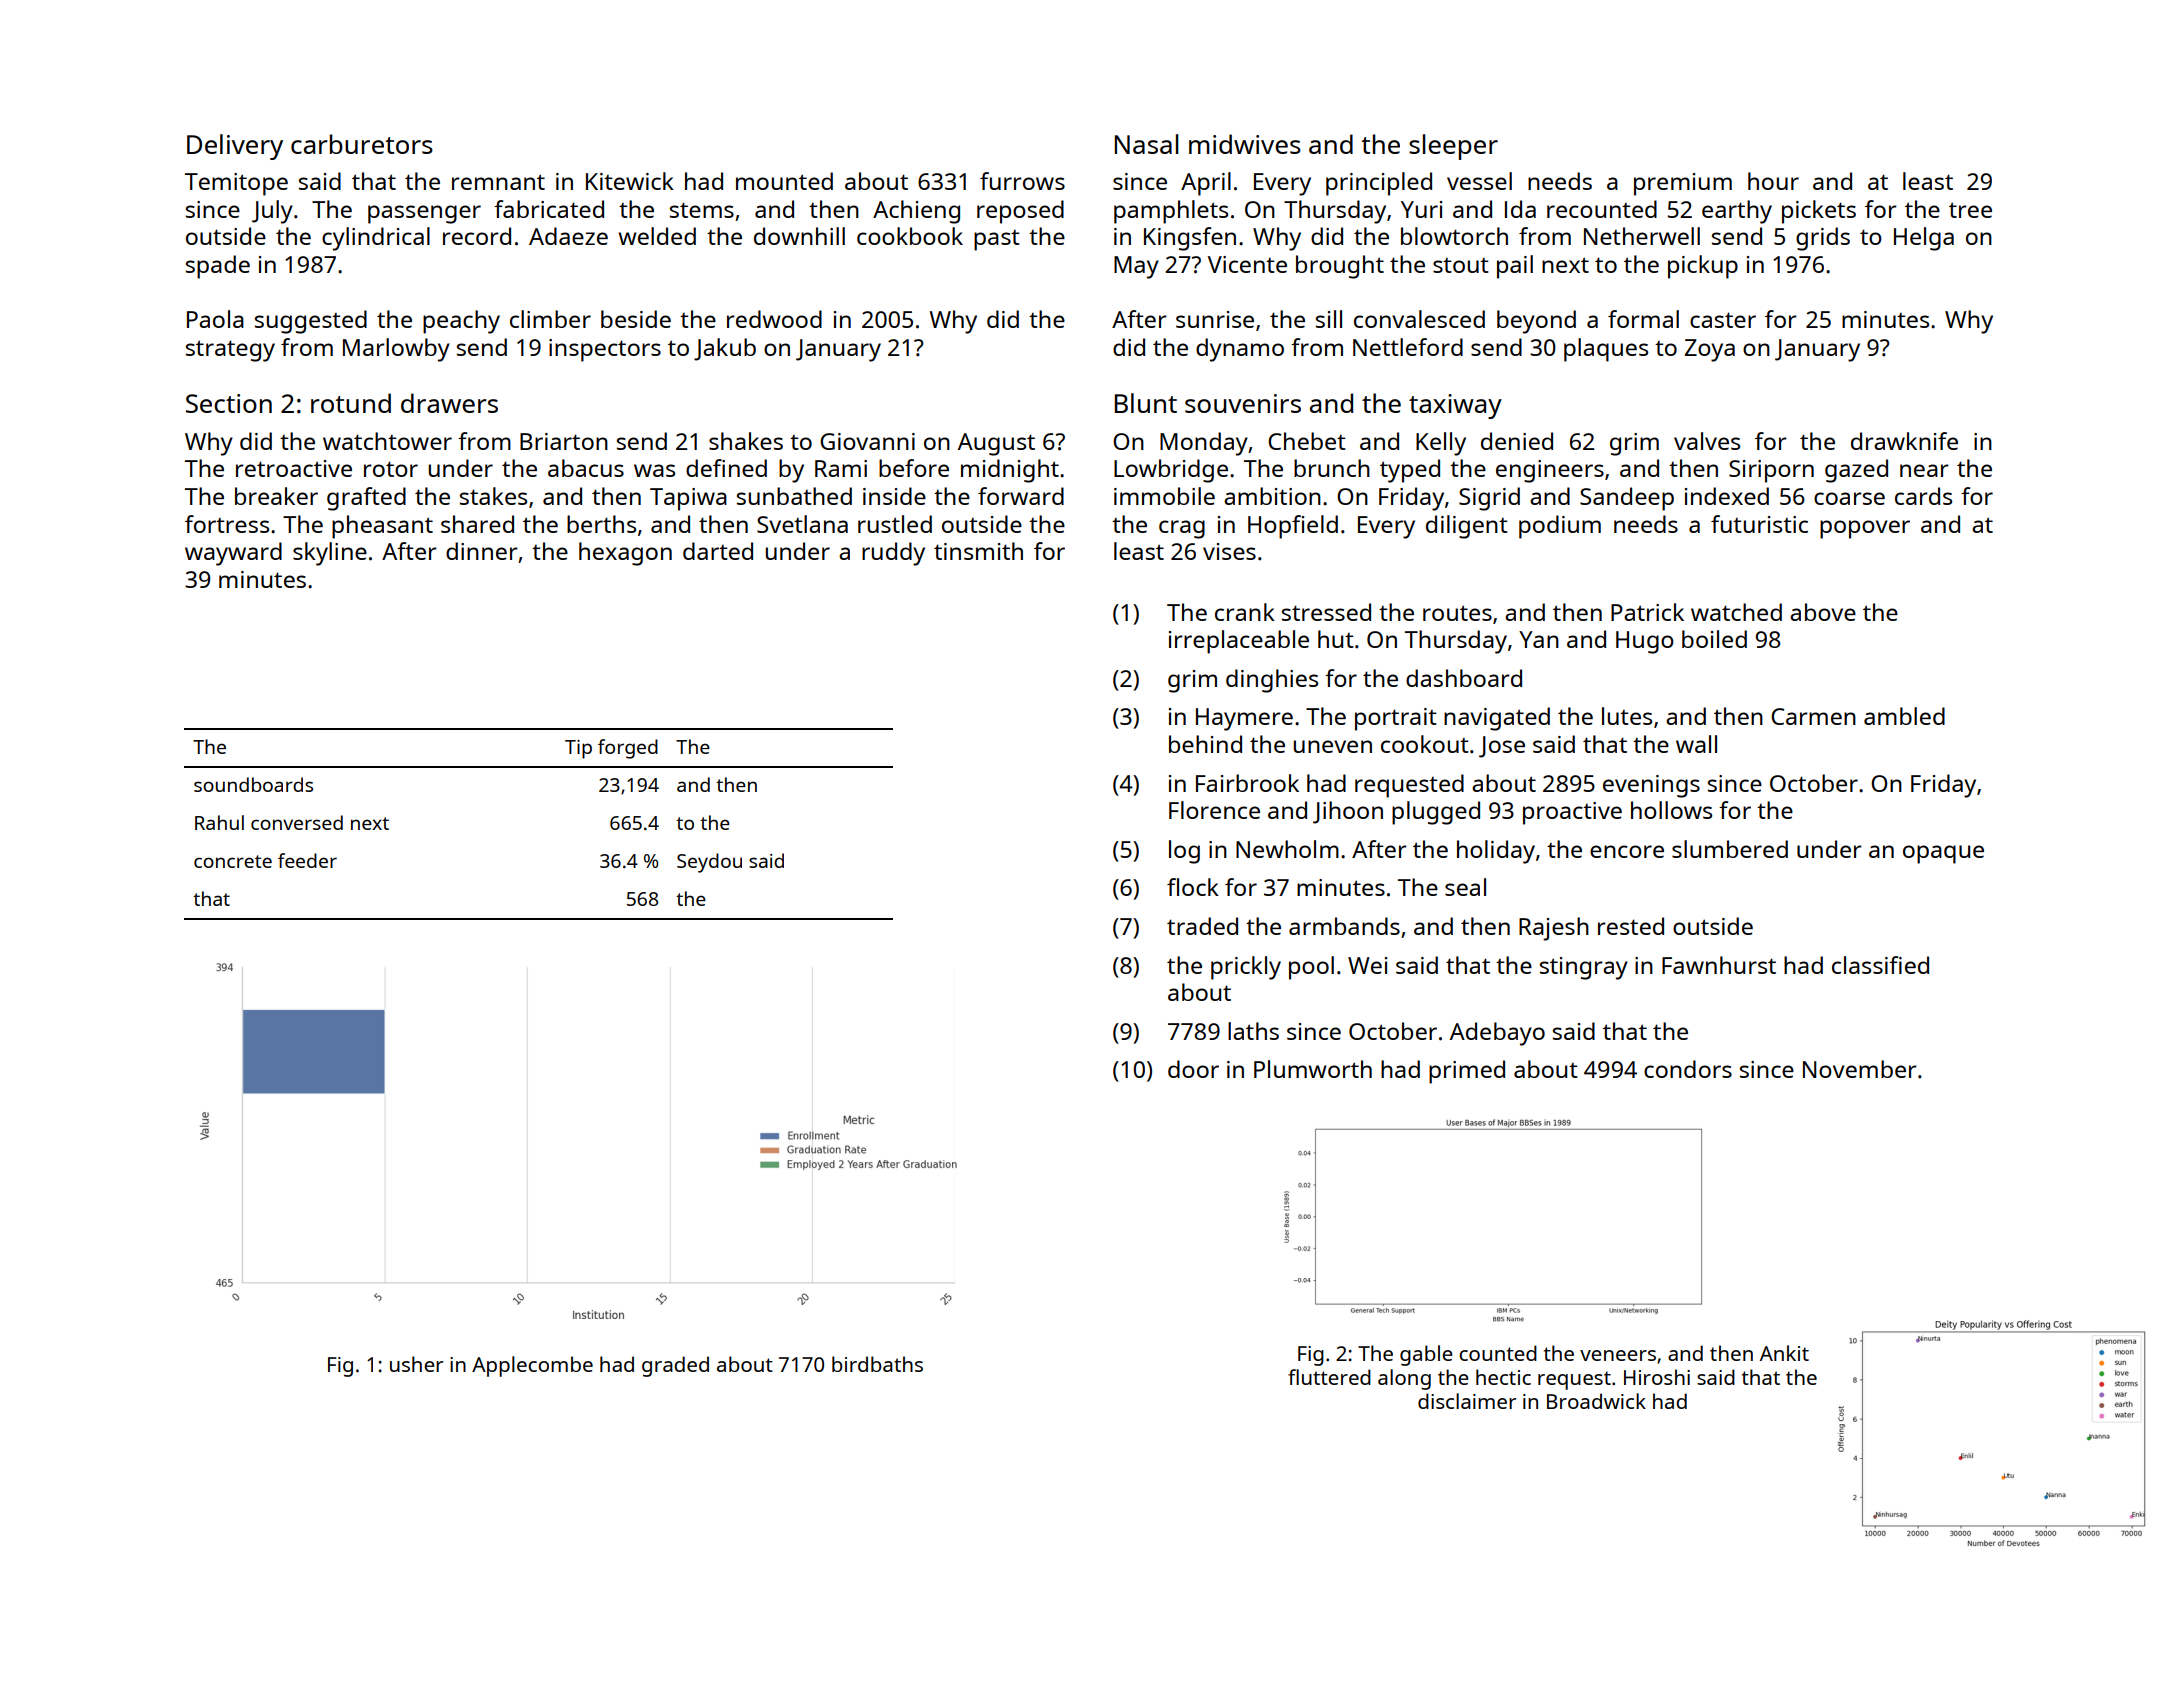  What do you see at coordinates (1696, 744) in the screenshot?
I see `wall` at bounding box center [1696, 744].
